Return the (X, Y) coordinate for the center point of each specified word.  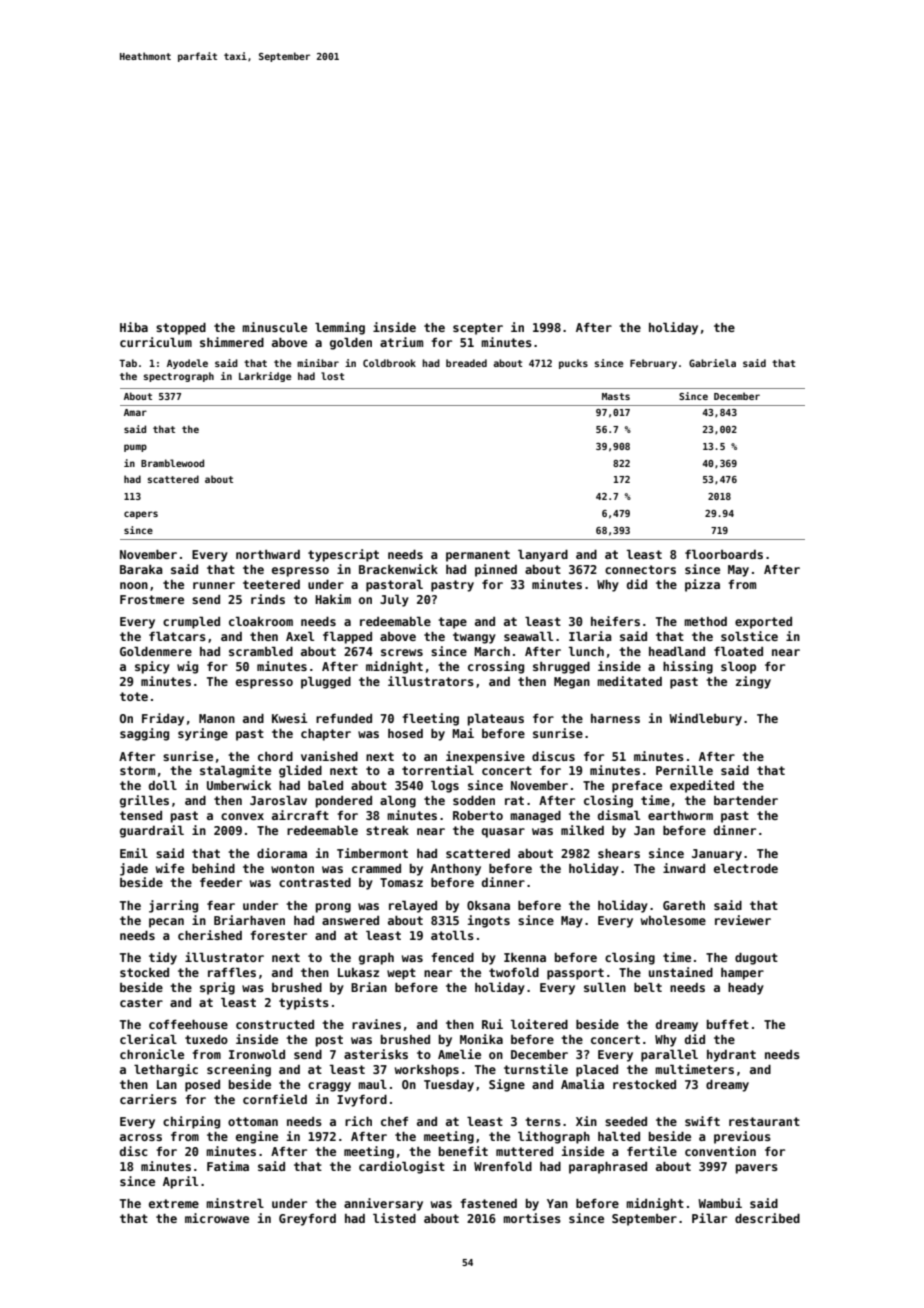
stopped (181, 329)
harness (615, 718)
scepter (478, 329)
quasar (503, 833)
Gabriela (712, 363)
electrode (746, 868)
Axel (300, 636)
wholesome (673, 920)
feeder (221, 882)
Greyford (307, 1220)
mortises (532, 1218)
